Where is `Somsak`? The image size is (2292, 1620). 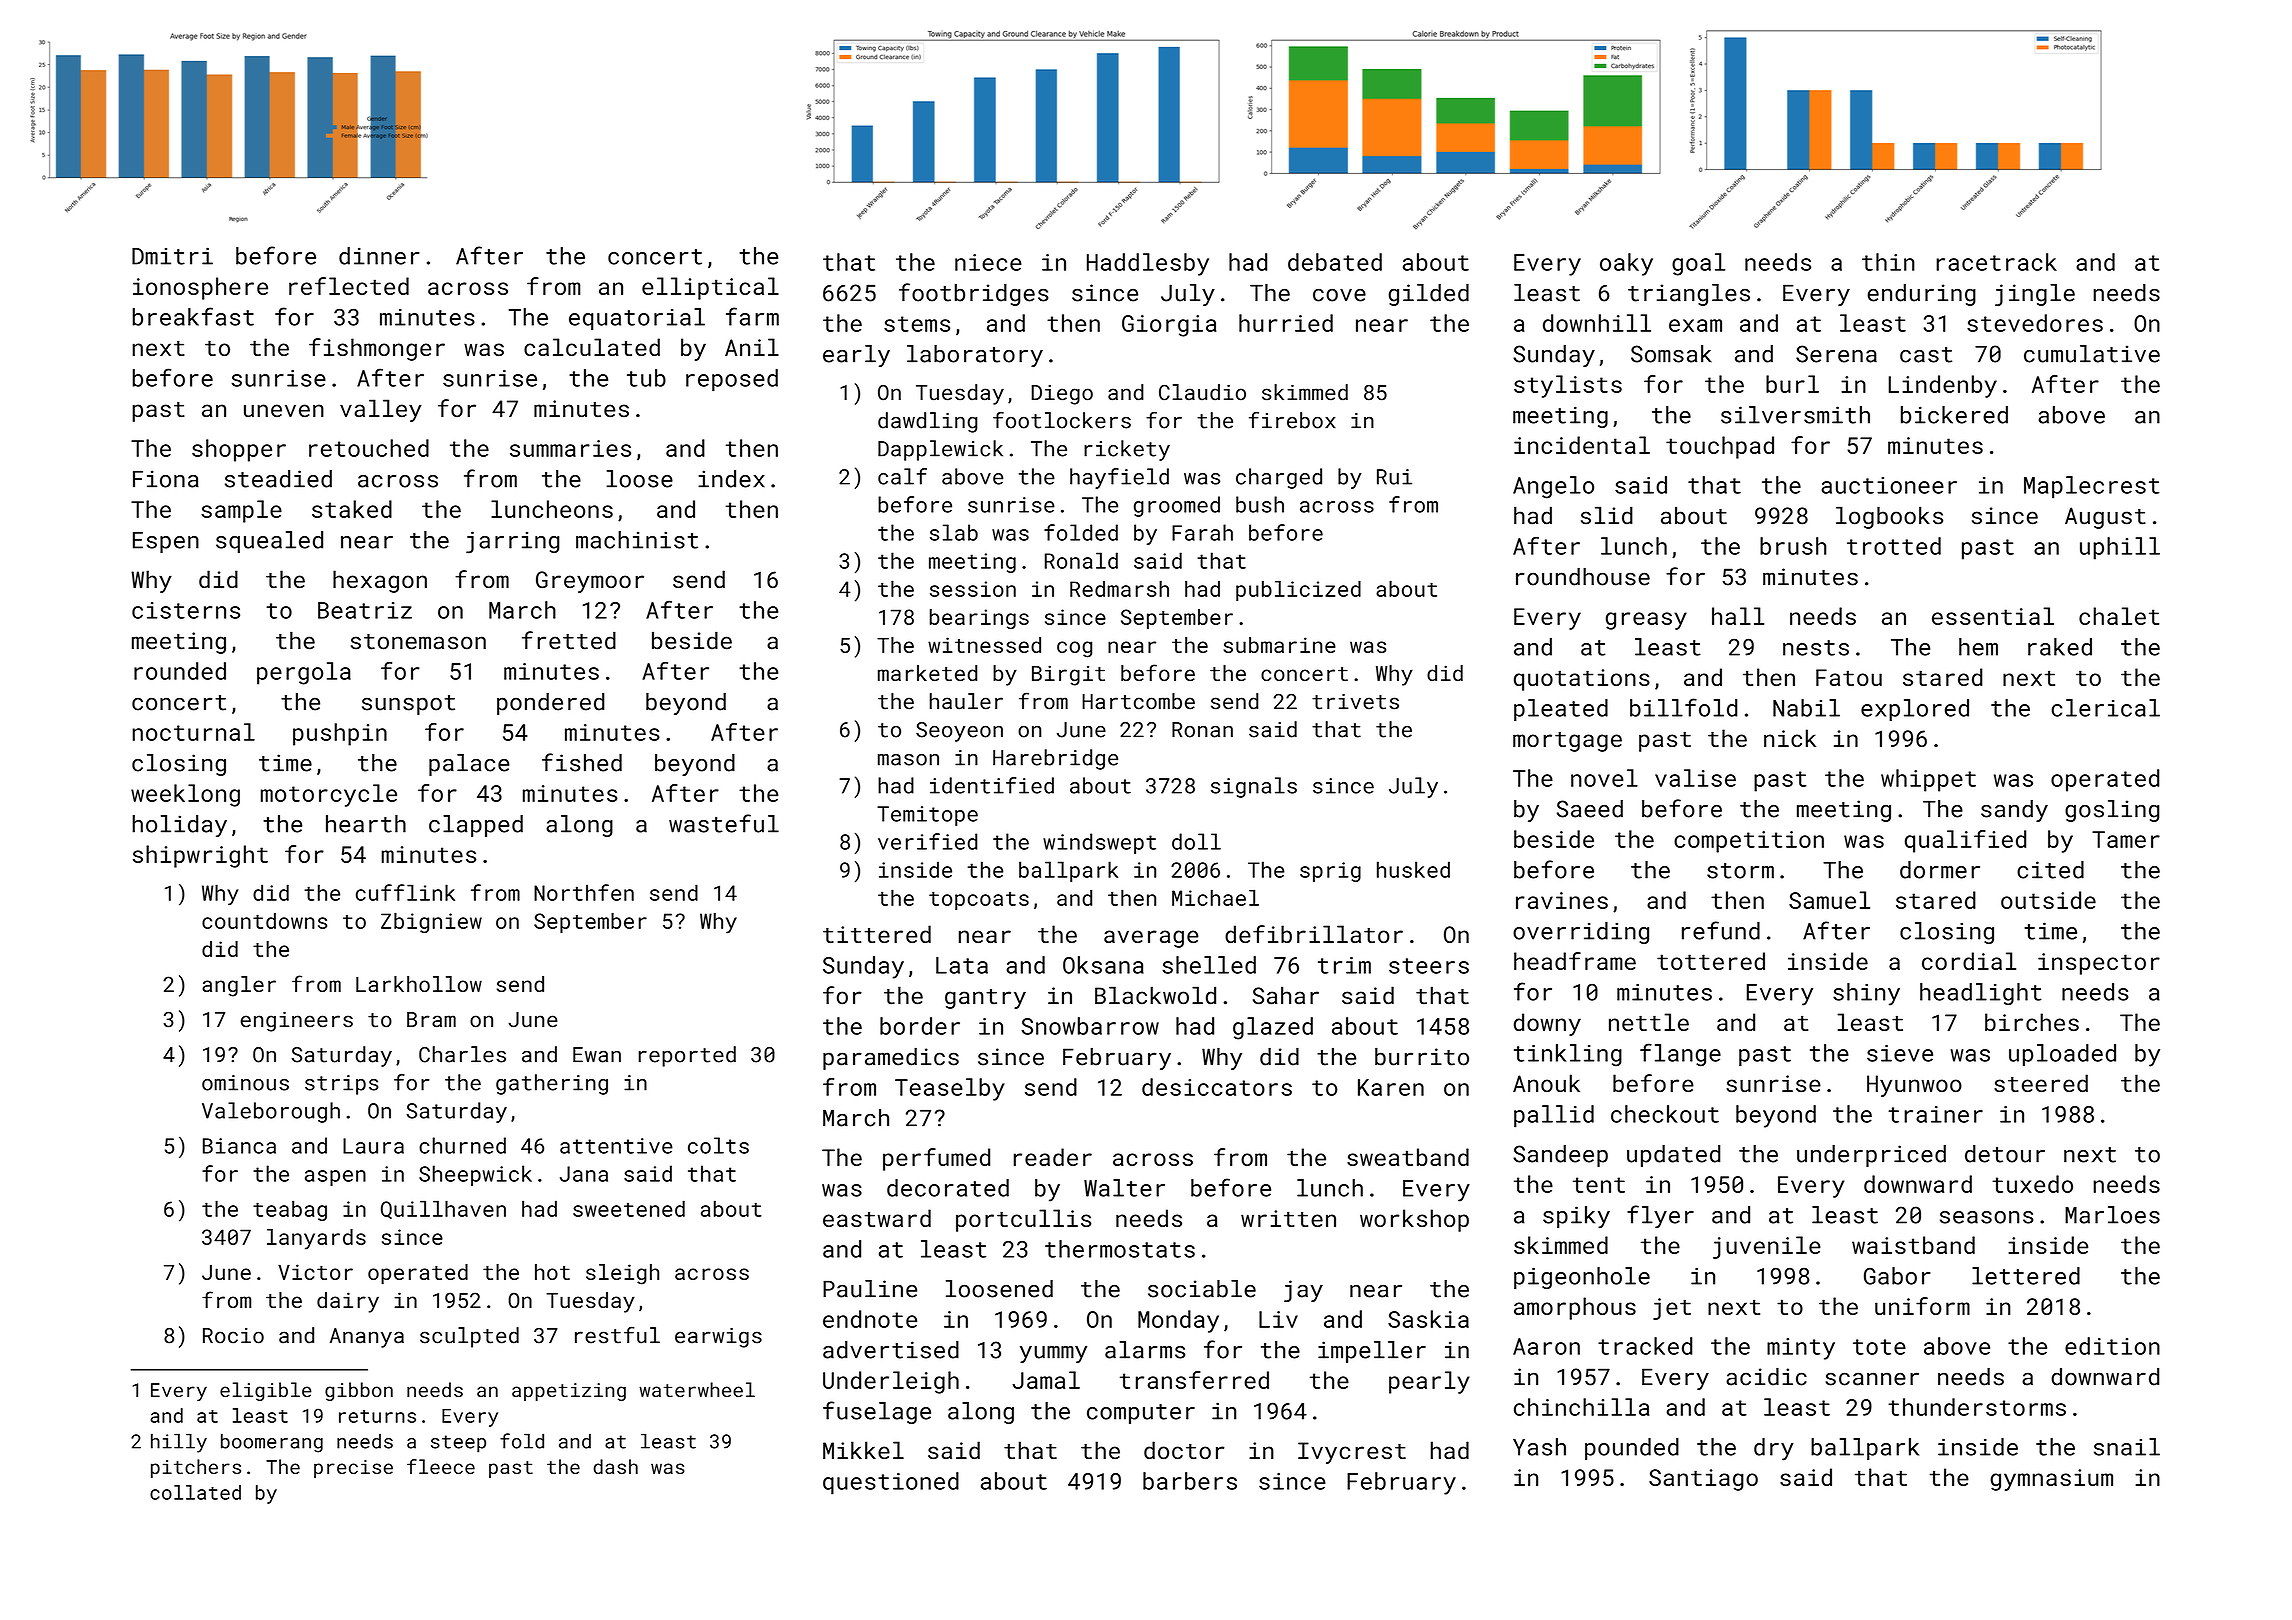 Somsak is located at coordinates (1671, 354).
